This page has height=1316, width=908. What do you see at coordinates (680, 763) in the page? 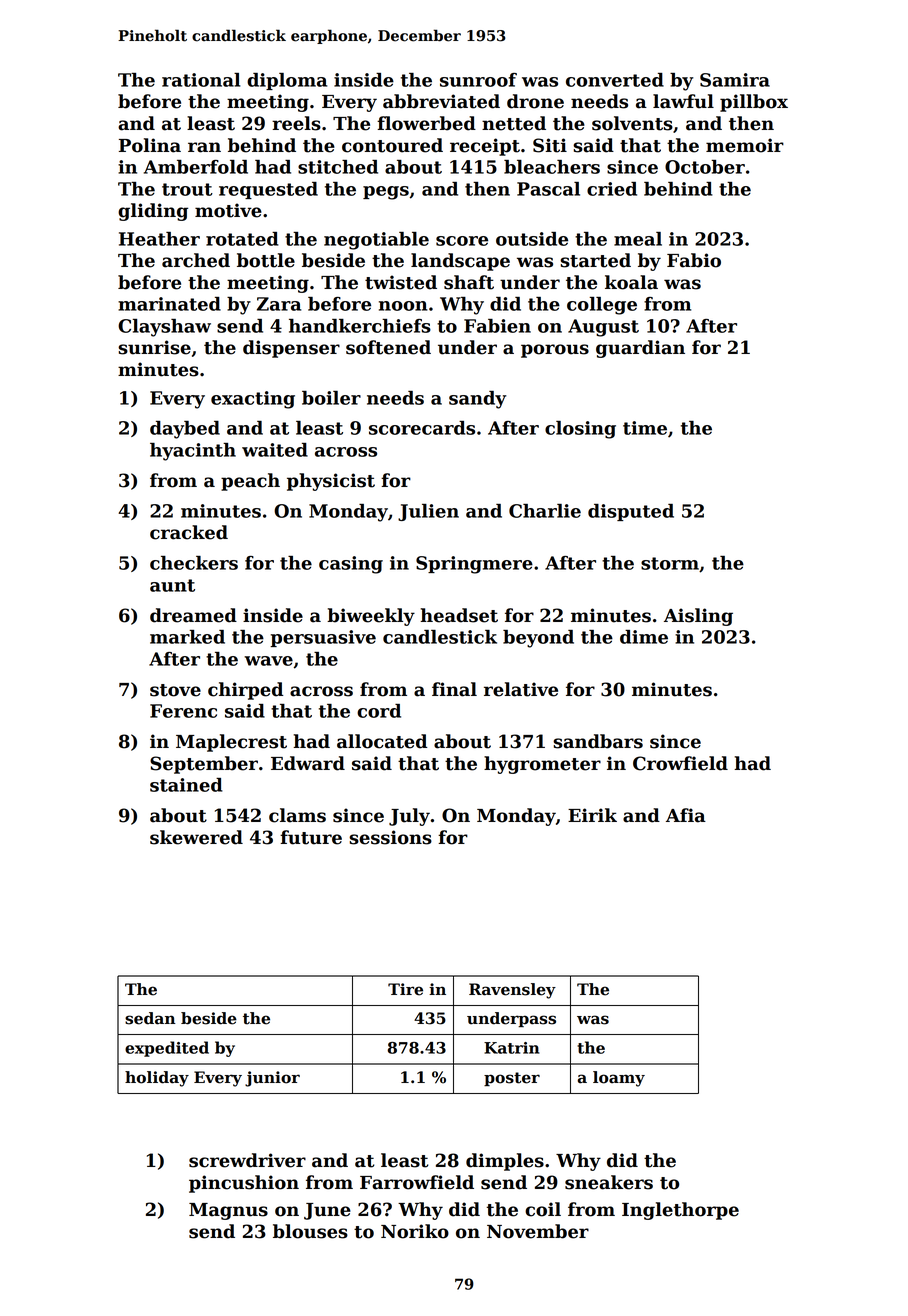
I see `Crowfield` at bounding box center [680, 763].
